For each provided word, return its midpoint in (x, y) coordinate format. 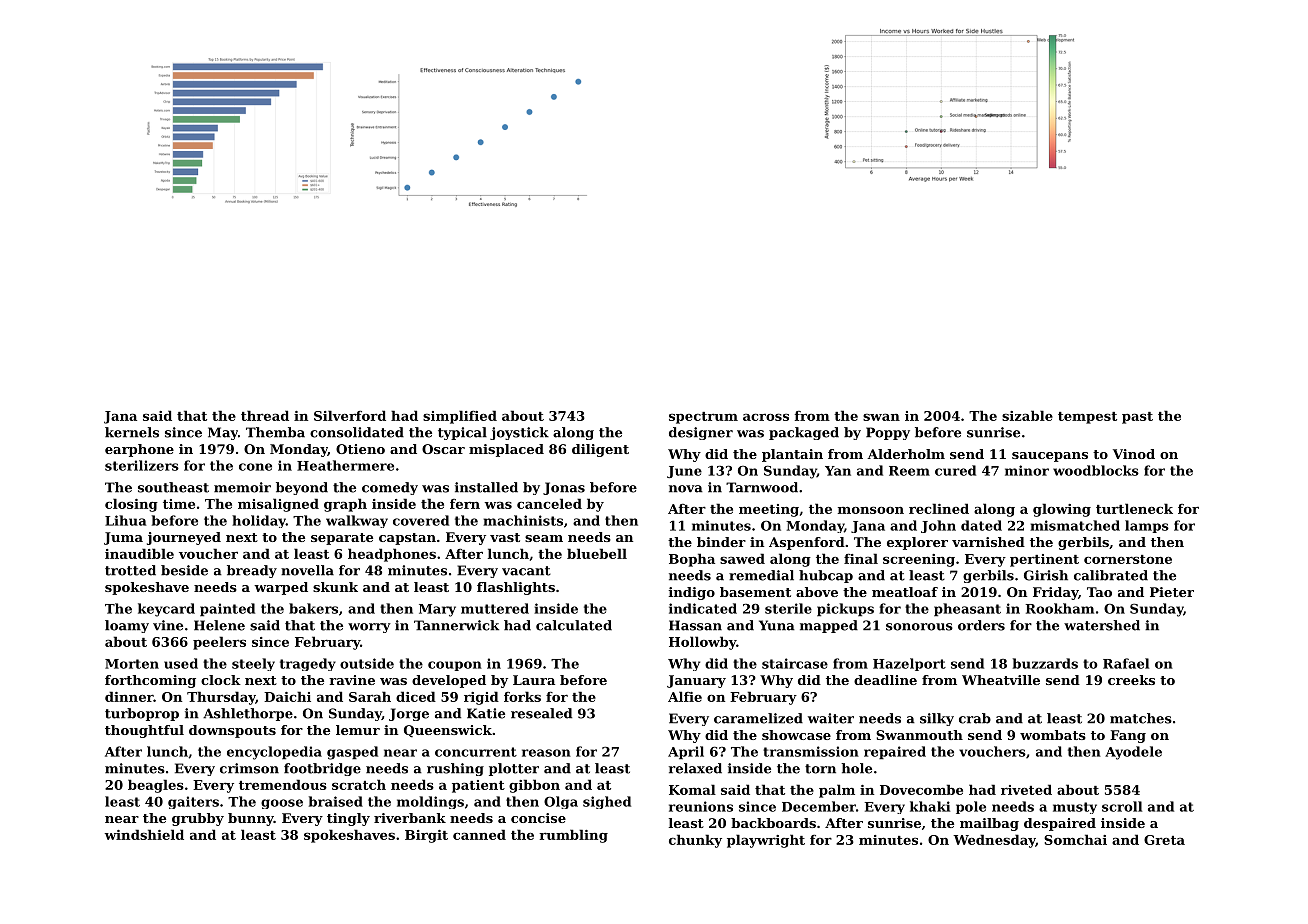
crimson (249, 768)
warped (281, 588)
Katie (486, 713)
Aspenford (807, 543)
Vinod (1134, 454)
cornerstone (1128, 559)
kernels (132, 432)
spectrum (703, 418)
